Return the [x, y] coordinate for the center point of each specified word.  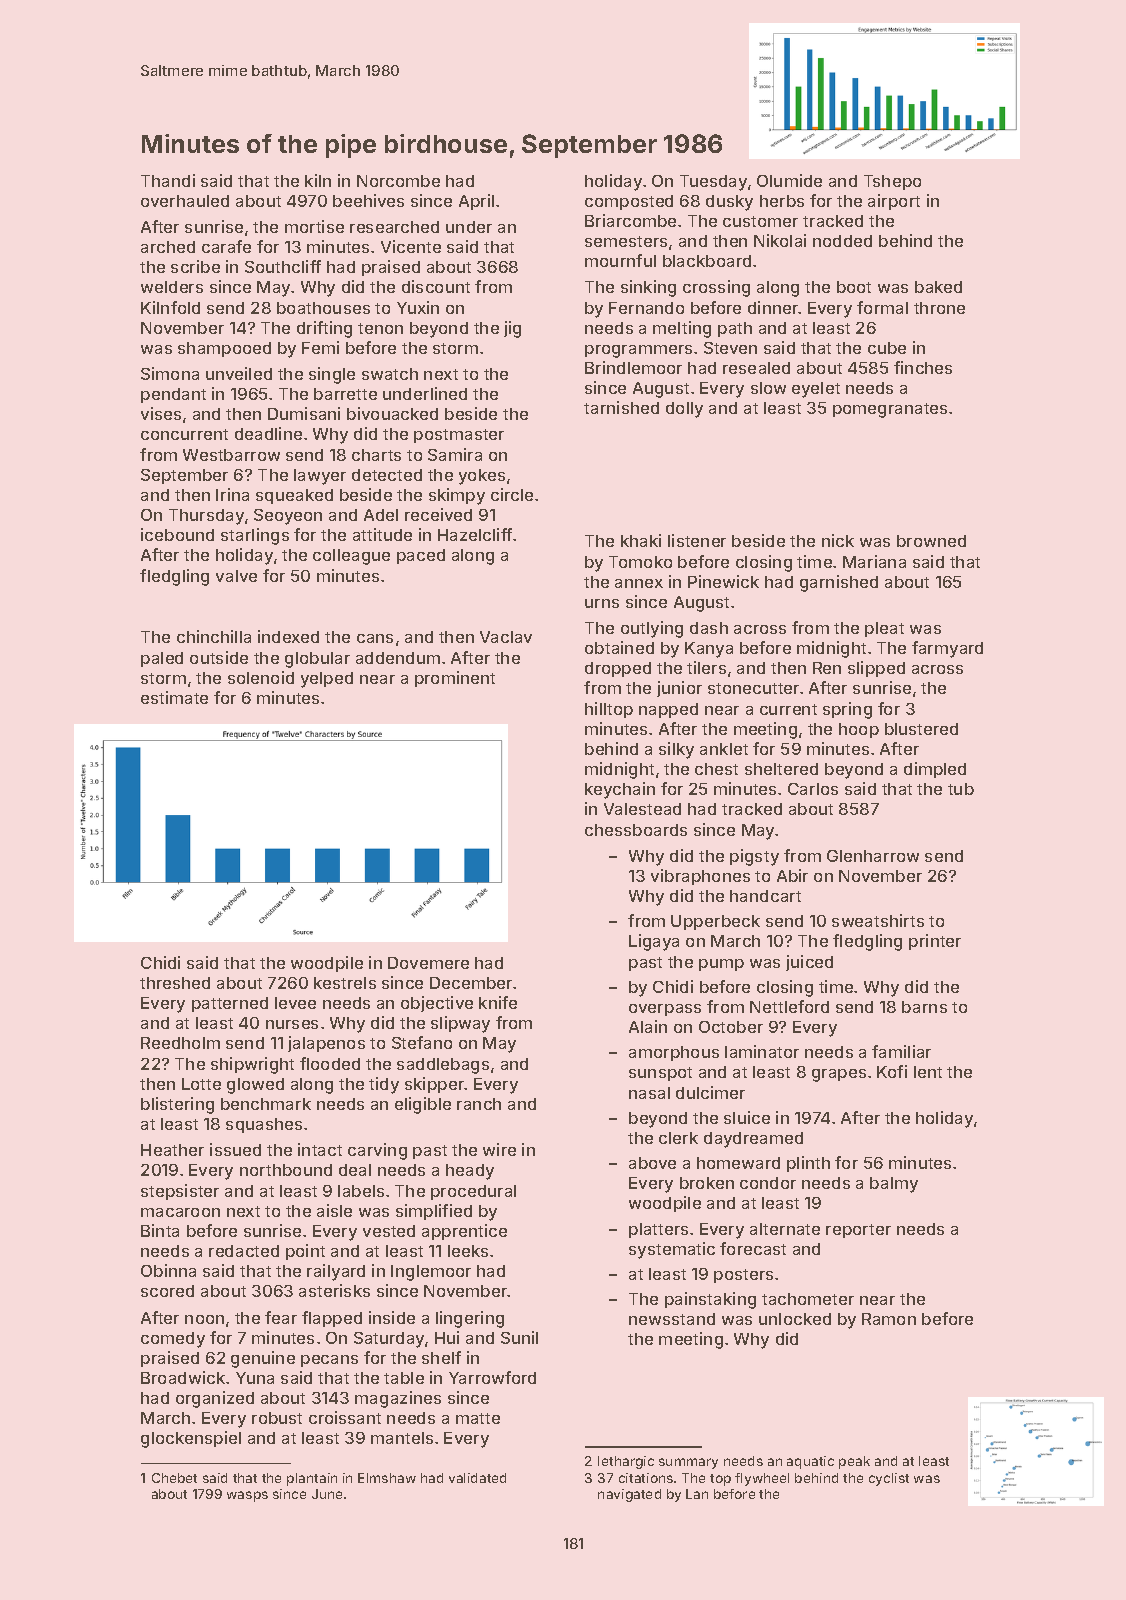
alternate [785, 1229]
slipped [876, 669]
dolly [684, 410]
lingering [470, 1319]
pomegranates [890, 410]
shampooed [224, 349]
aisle [334, 1210]
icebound [177, 534]
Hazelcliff [475, 534]
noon [204, 1319]
